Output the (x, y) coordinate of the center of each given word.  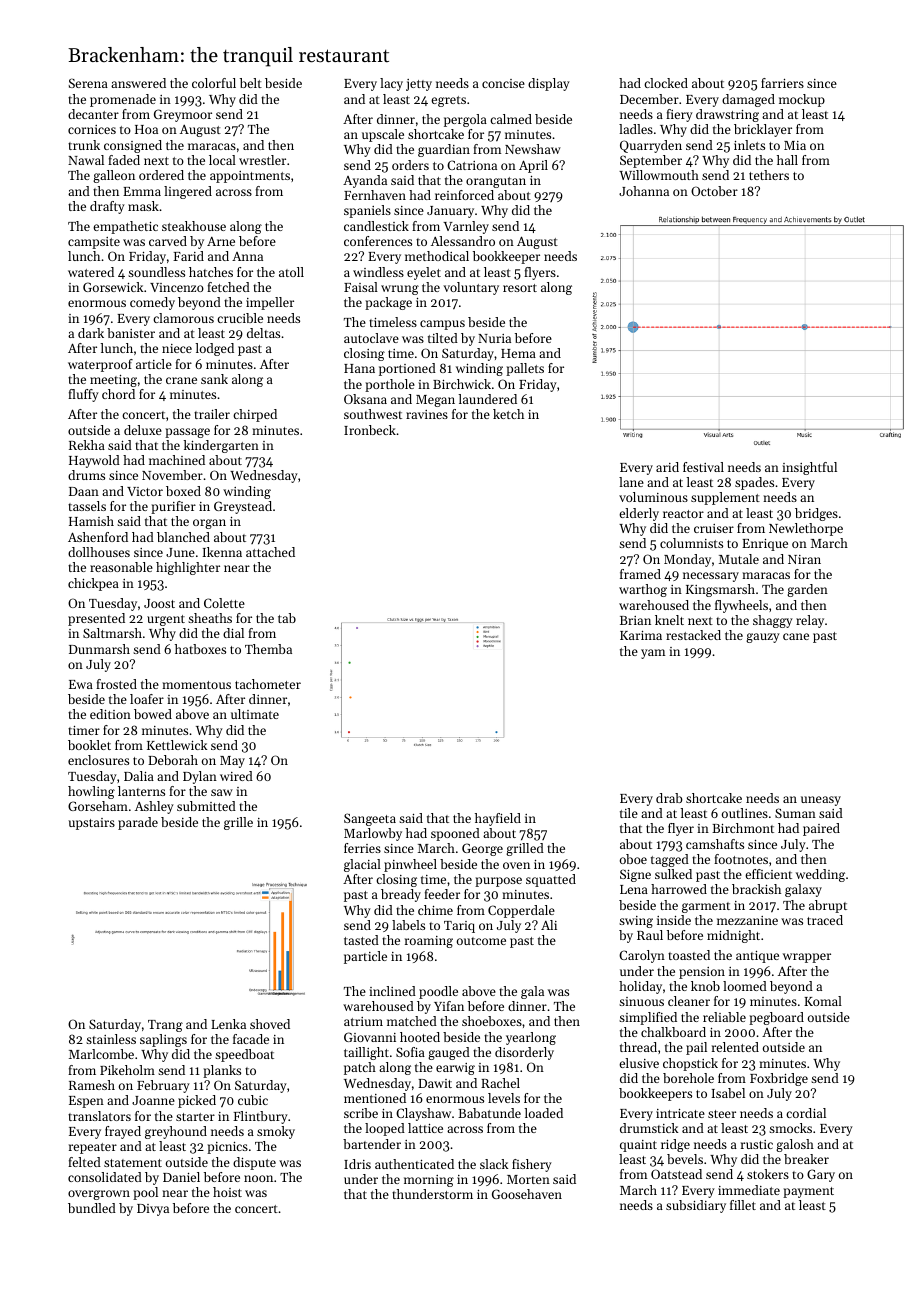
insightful (809, 468)
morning (429, 1181)
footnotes (741, 859)
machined (177, 460)
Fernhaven (375, 195)
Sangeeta (370, 819)
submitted (206, 806)
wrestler (262, 160)
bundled (92, 1208)
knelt (669, 620)
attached (270, 552)
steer (722, 1114)
